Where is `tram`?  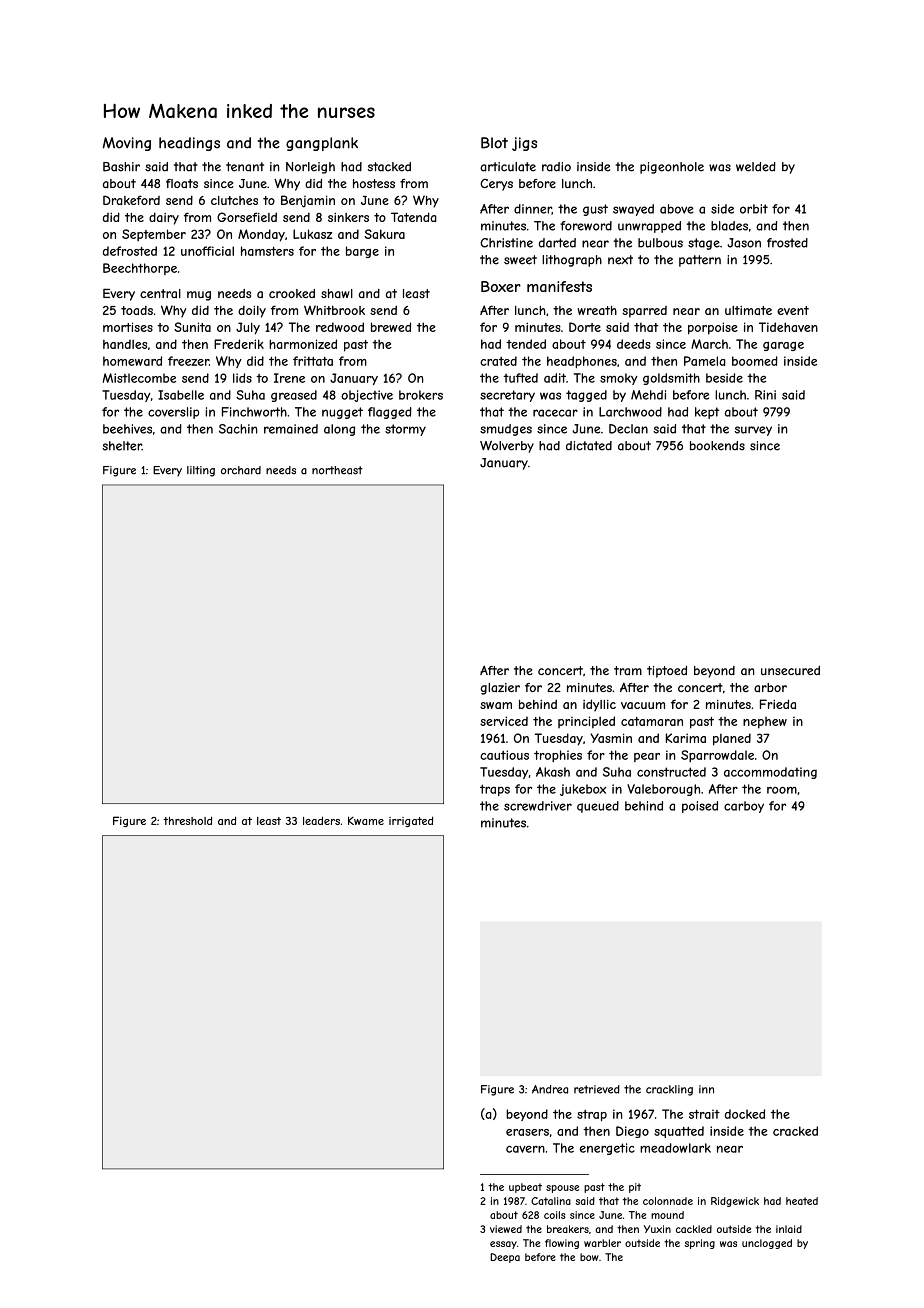
tram is located at coordinates (628, 671).
